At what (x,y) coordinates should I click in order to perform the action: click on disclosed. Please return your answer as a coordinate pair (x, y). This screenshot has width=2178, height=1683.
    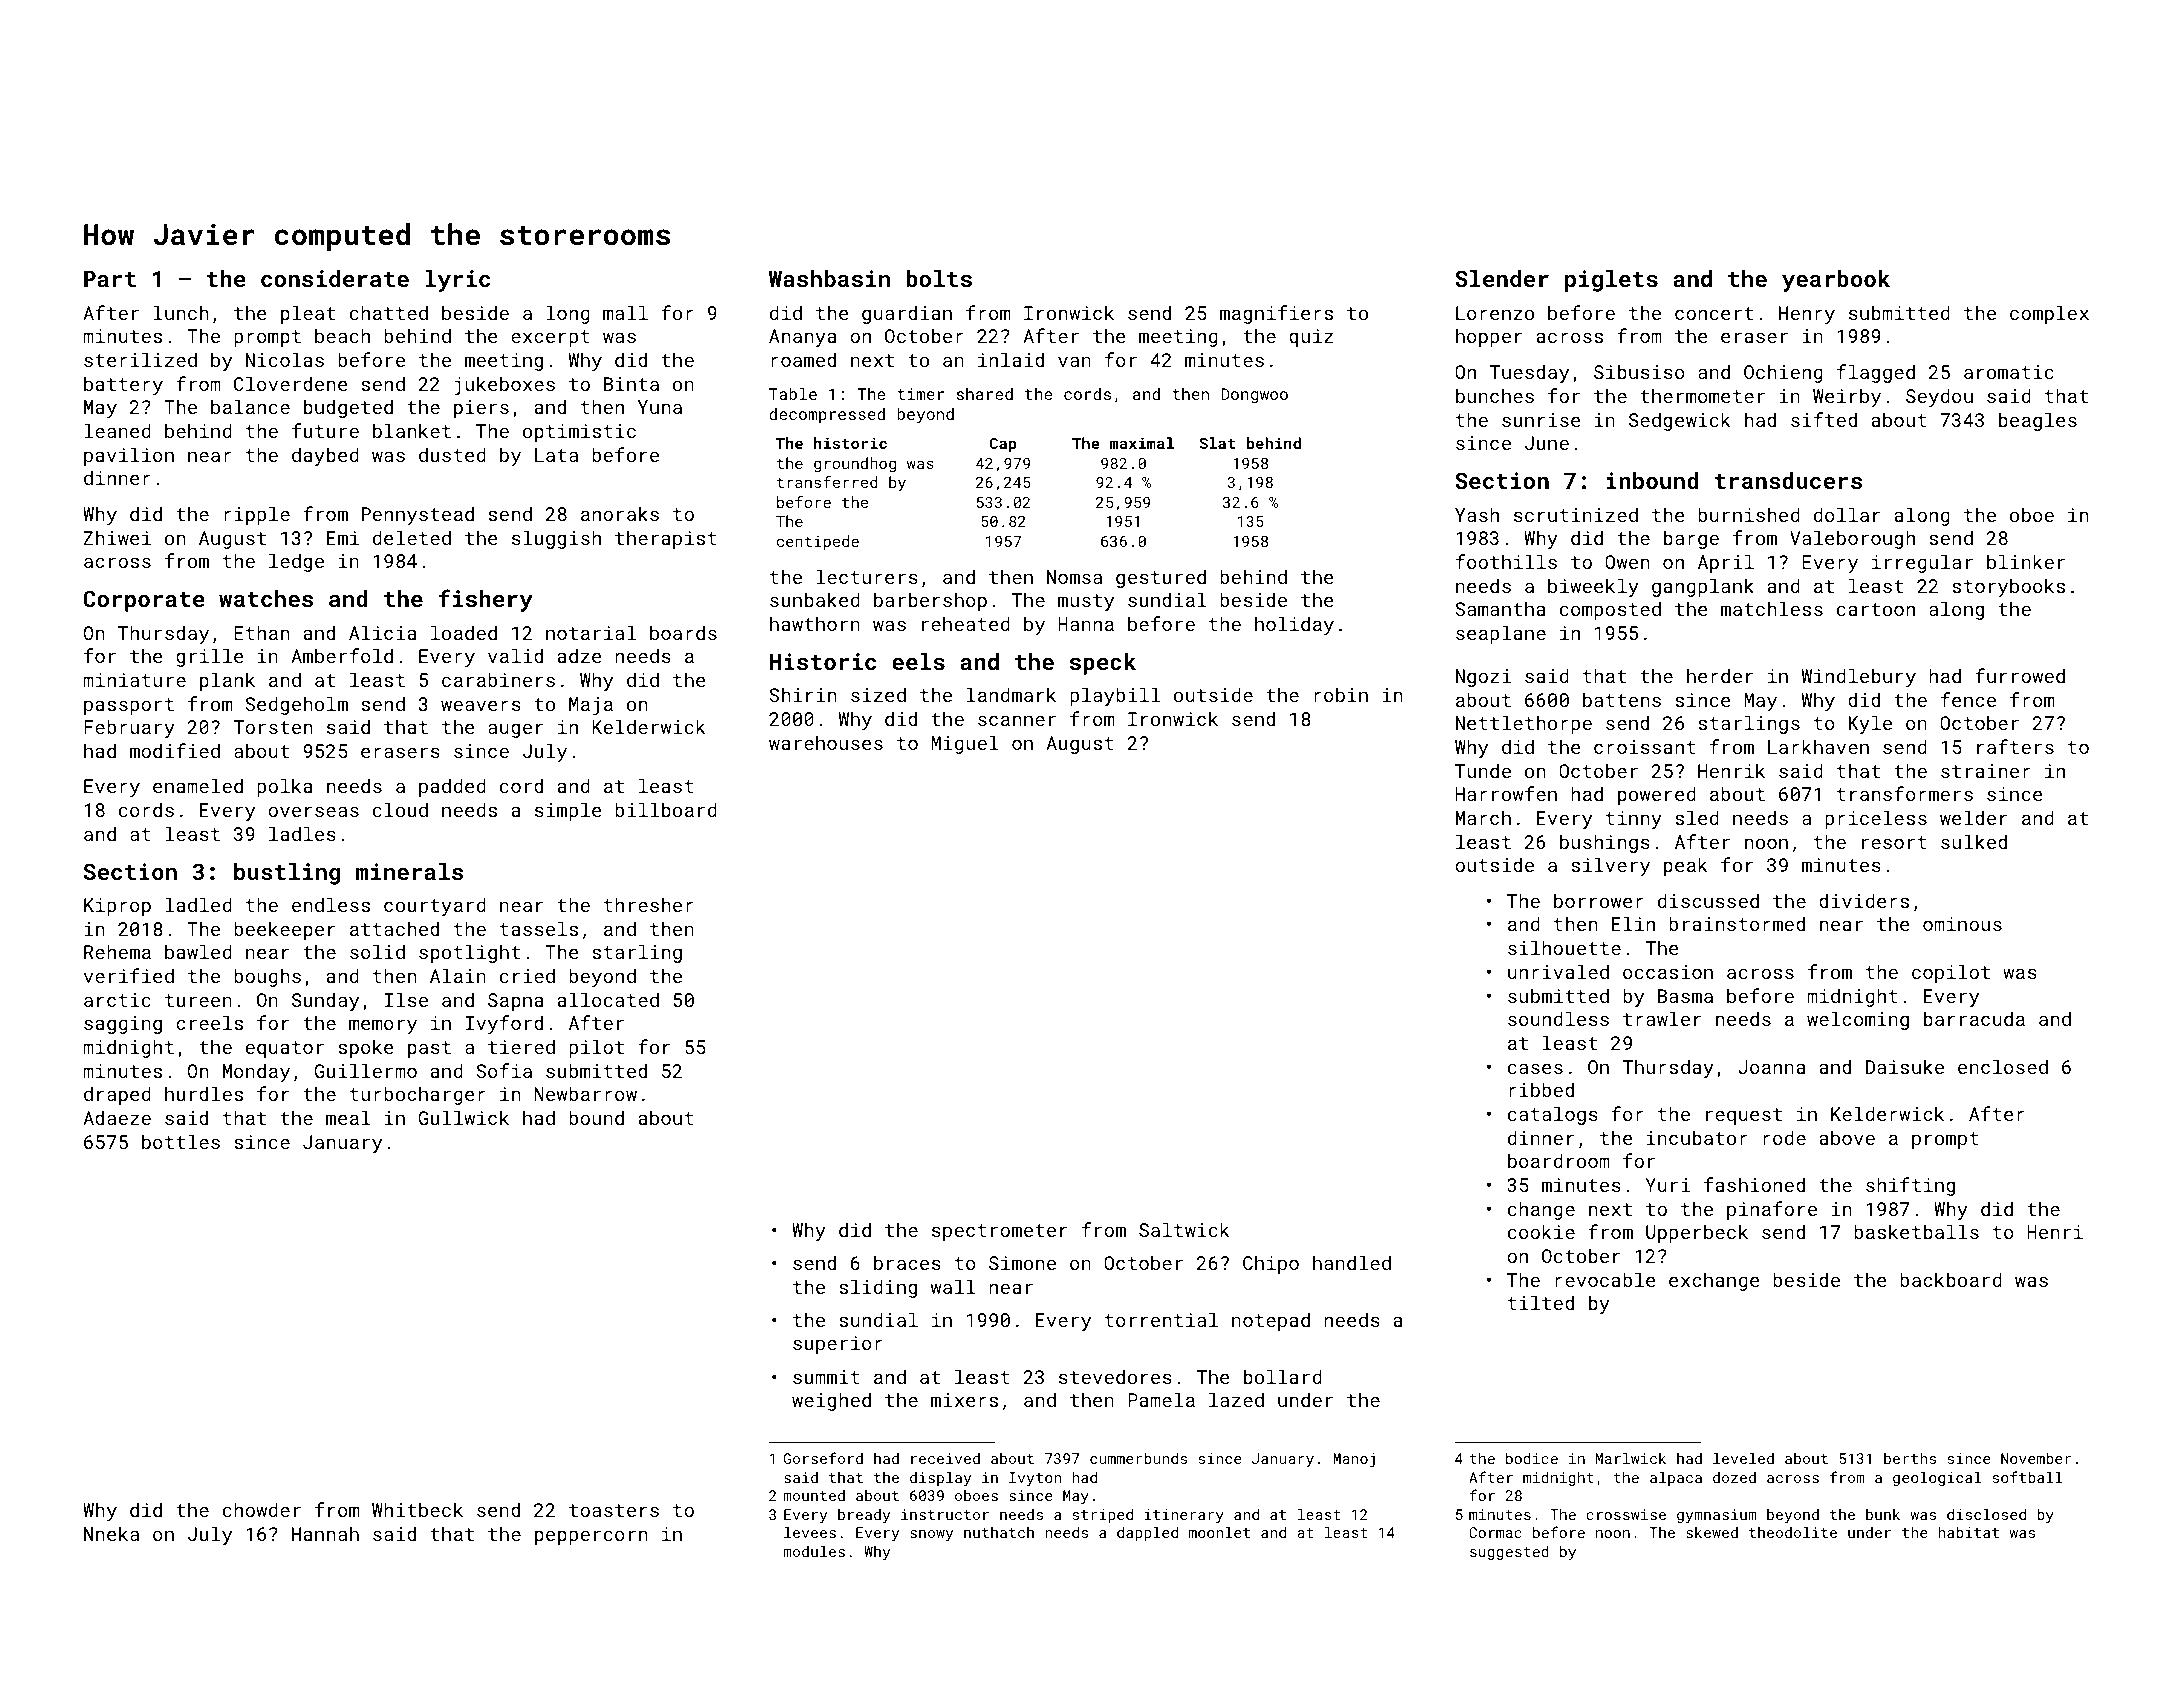
    Looking at the image, I should click on (1986, 1514).
